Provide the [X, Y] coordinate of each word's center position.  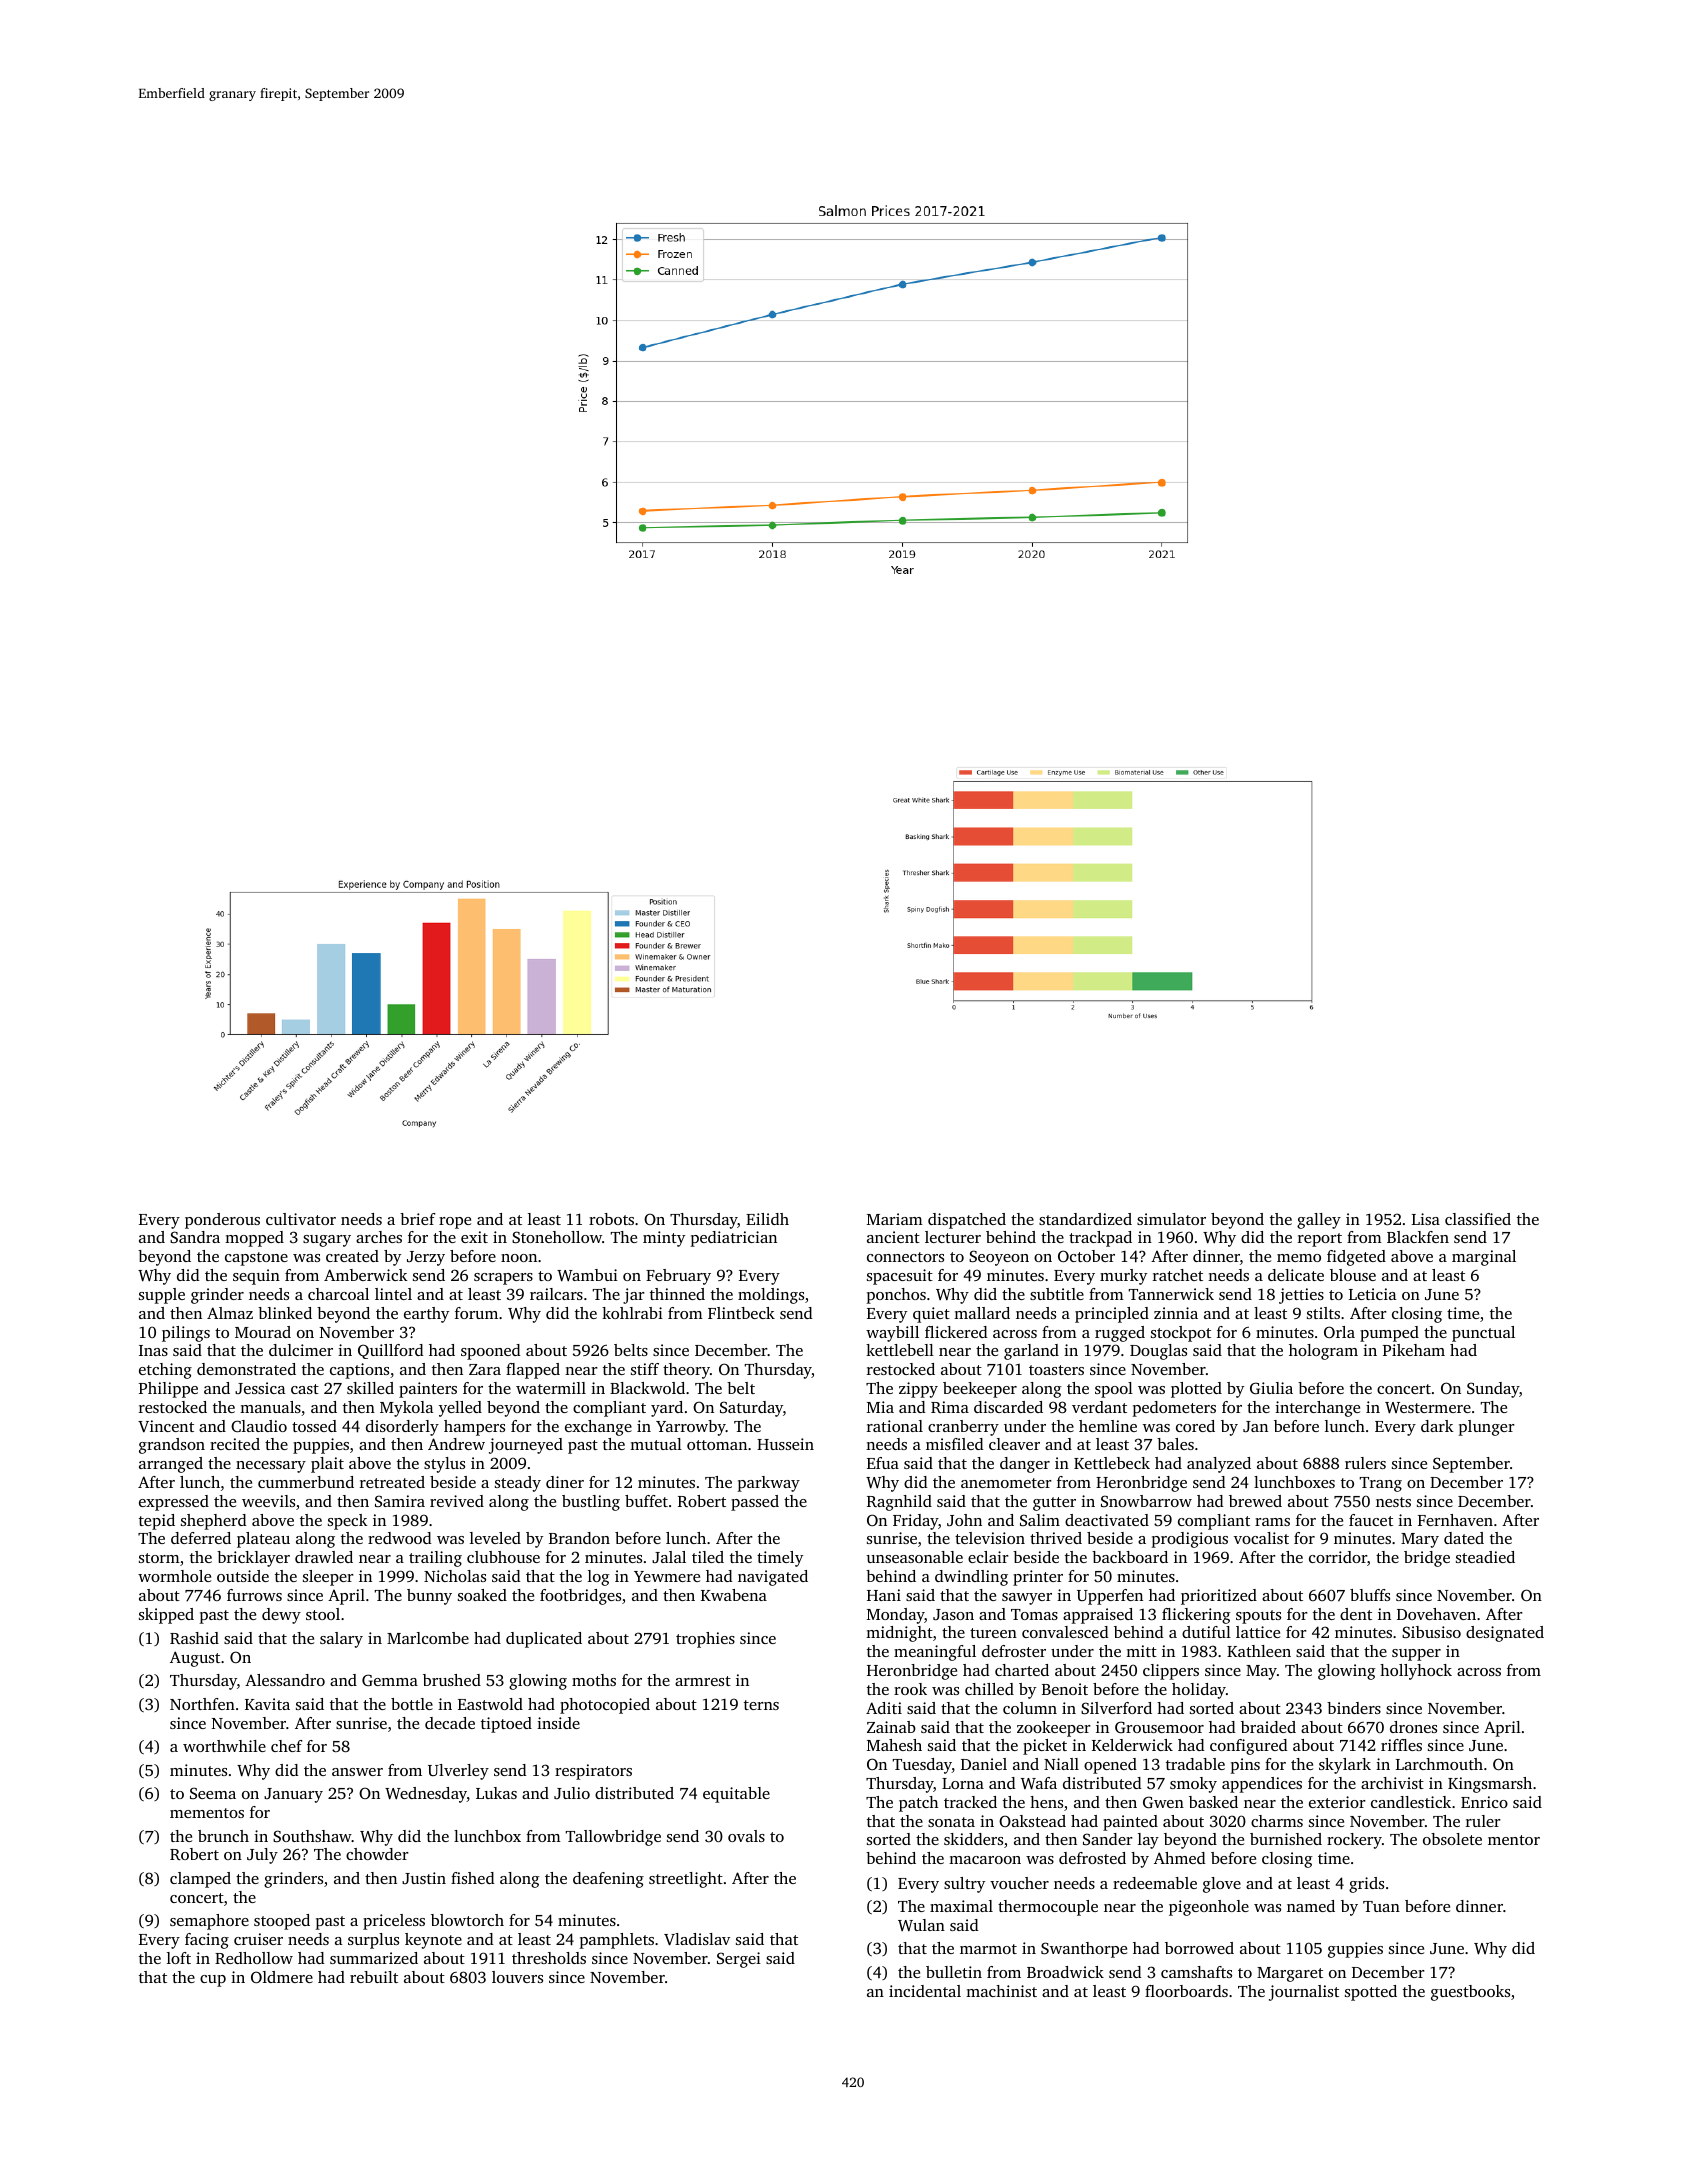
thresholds [549, 1958]
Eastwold [490, 1704]
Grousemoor [1159, 1727]
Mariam [895, 1219]
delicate [1296, 1275]
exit [474, 1237]
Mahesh [894, 1745]
